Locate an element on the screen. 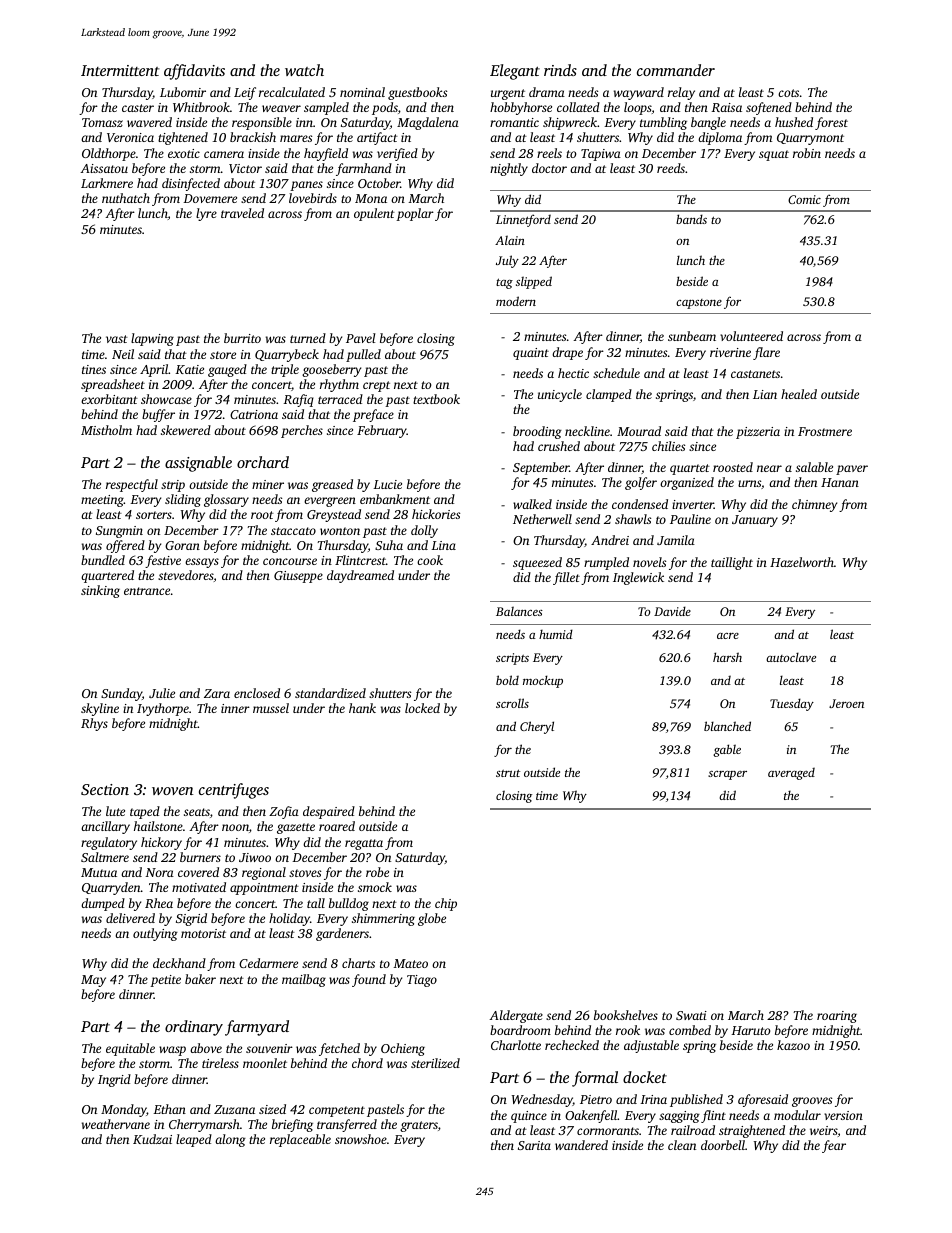 Image resolution: width=952 pixels, height=1233 pixels. Tomasz is located at coordinates (102, 122).
